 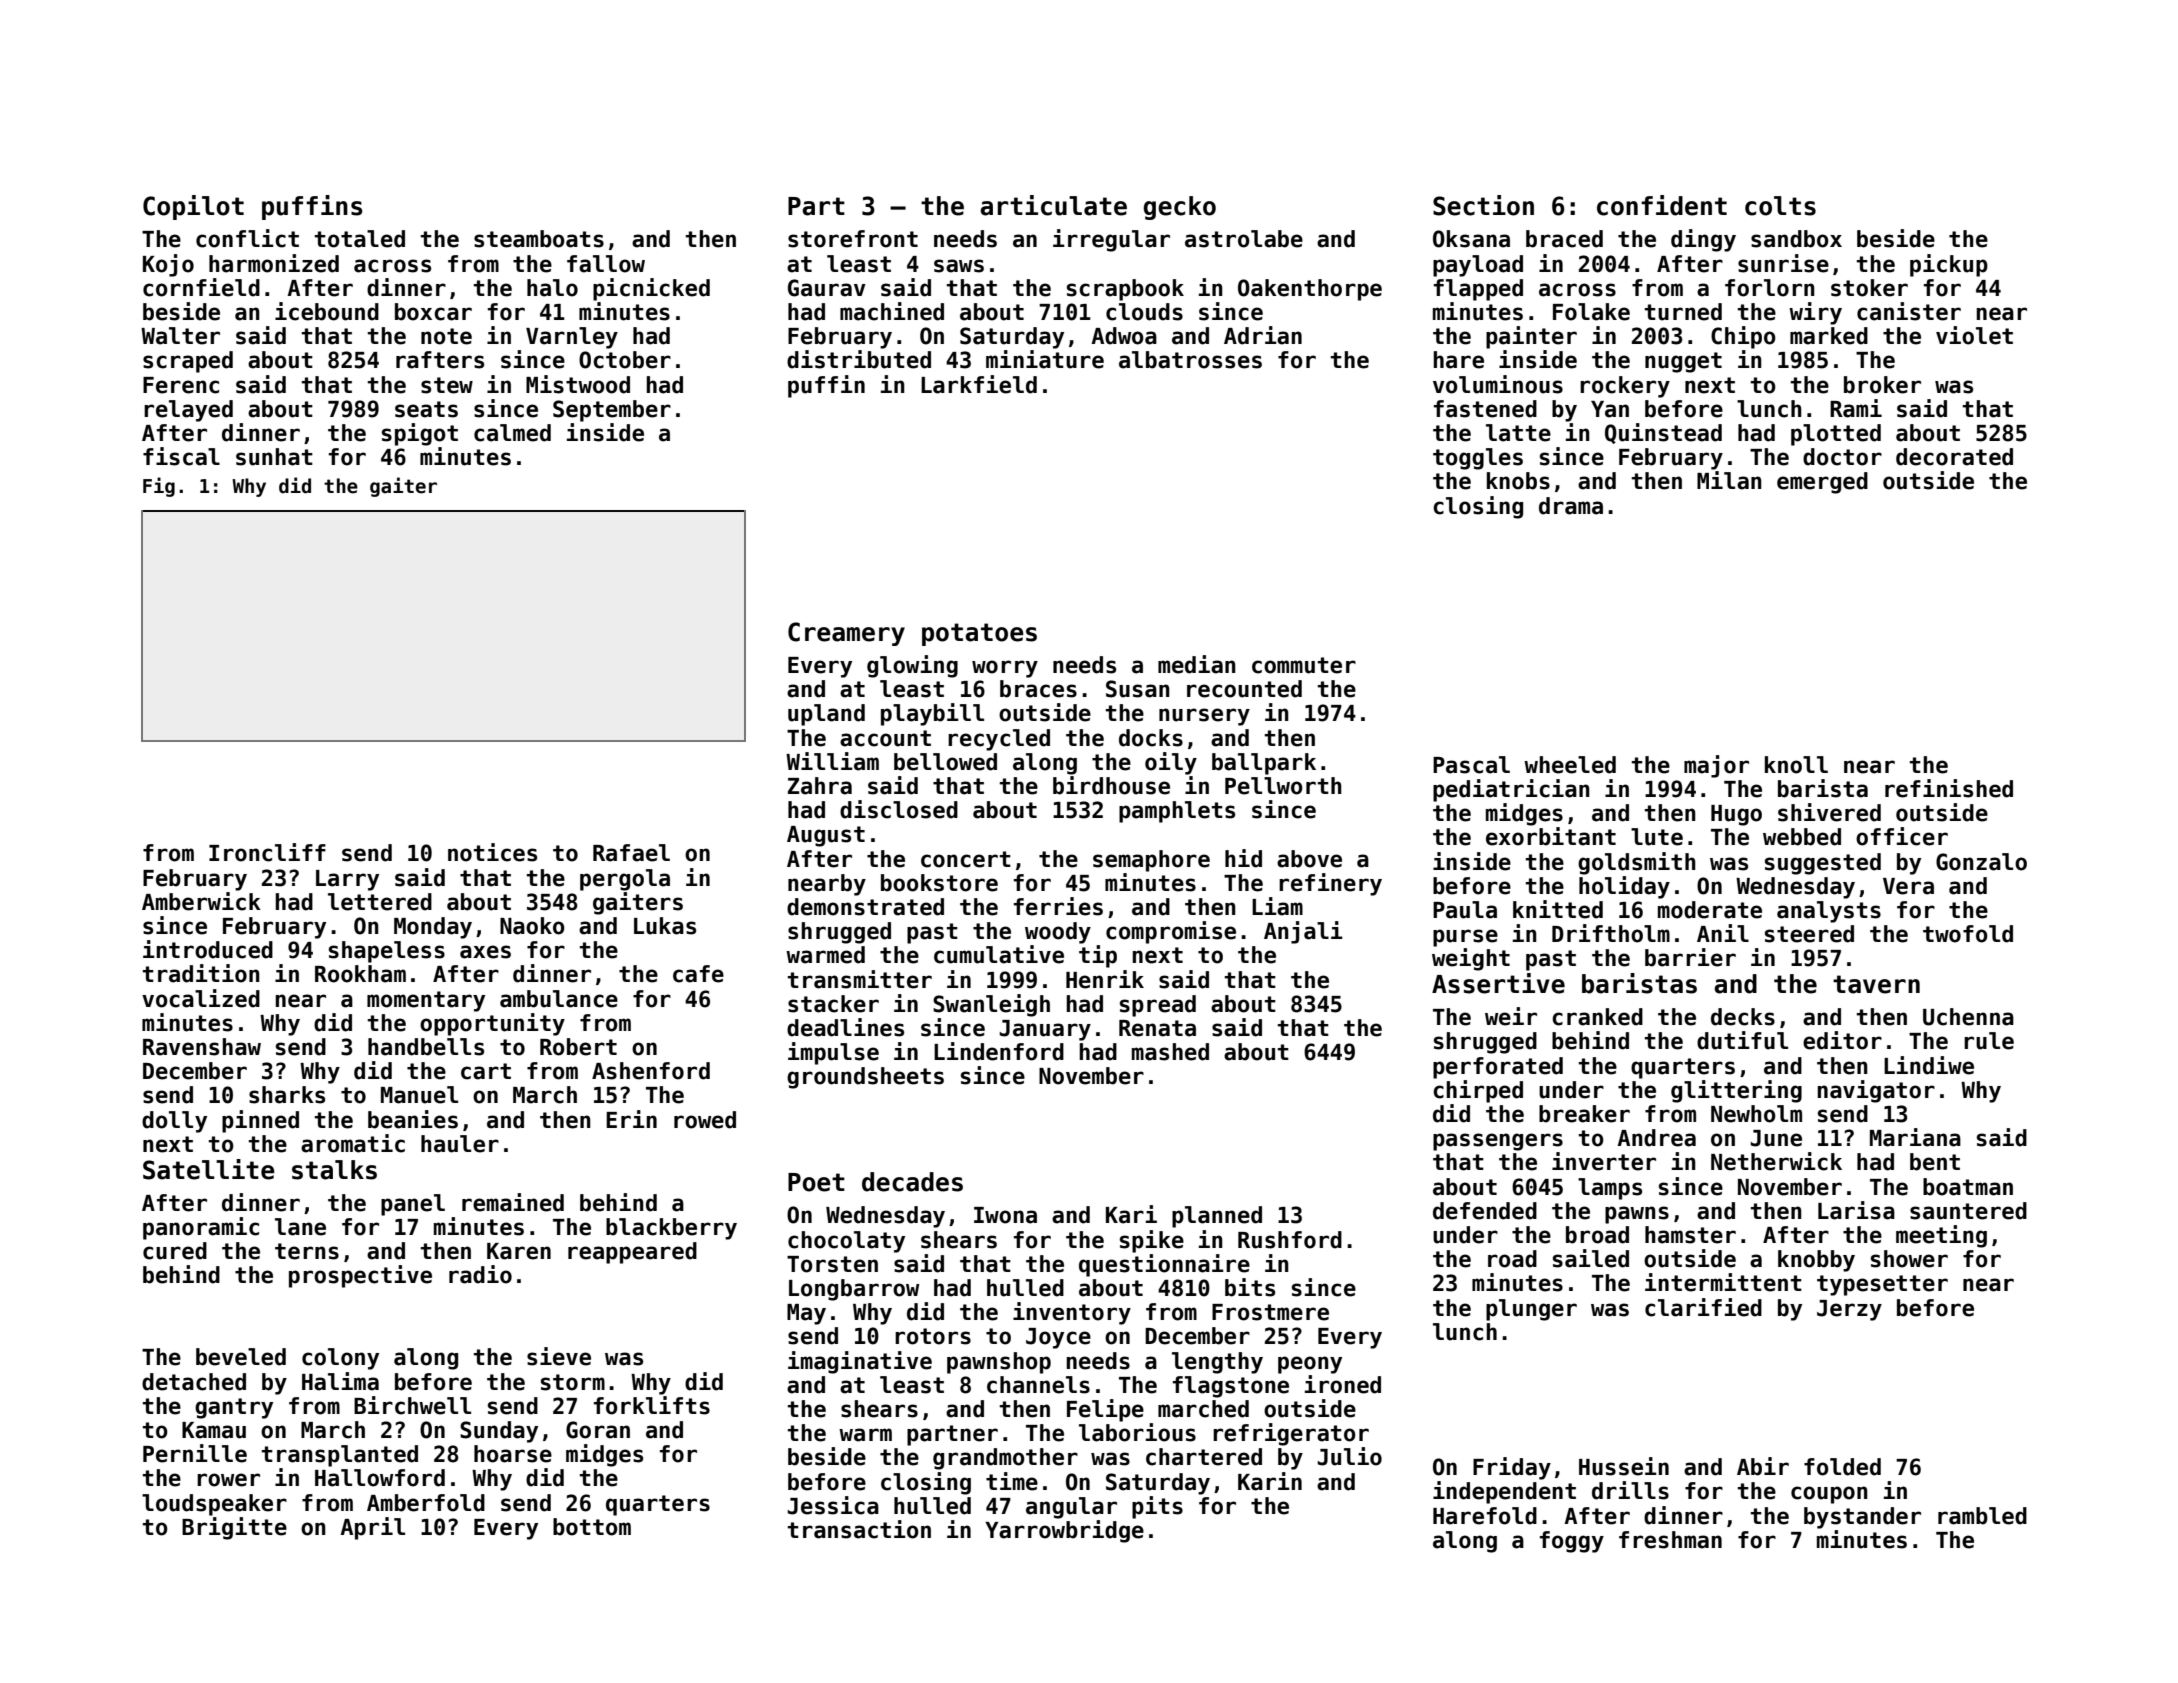 I want to click on plunger, so click(x=1531, y=1310).
